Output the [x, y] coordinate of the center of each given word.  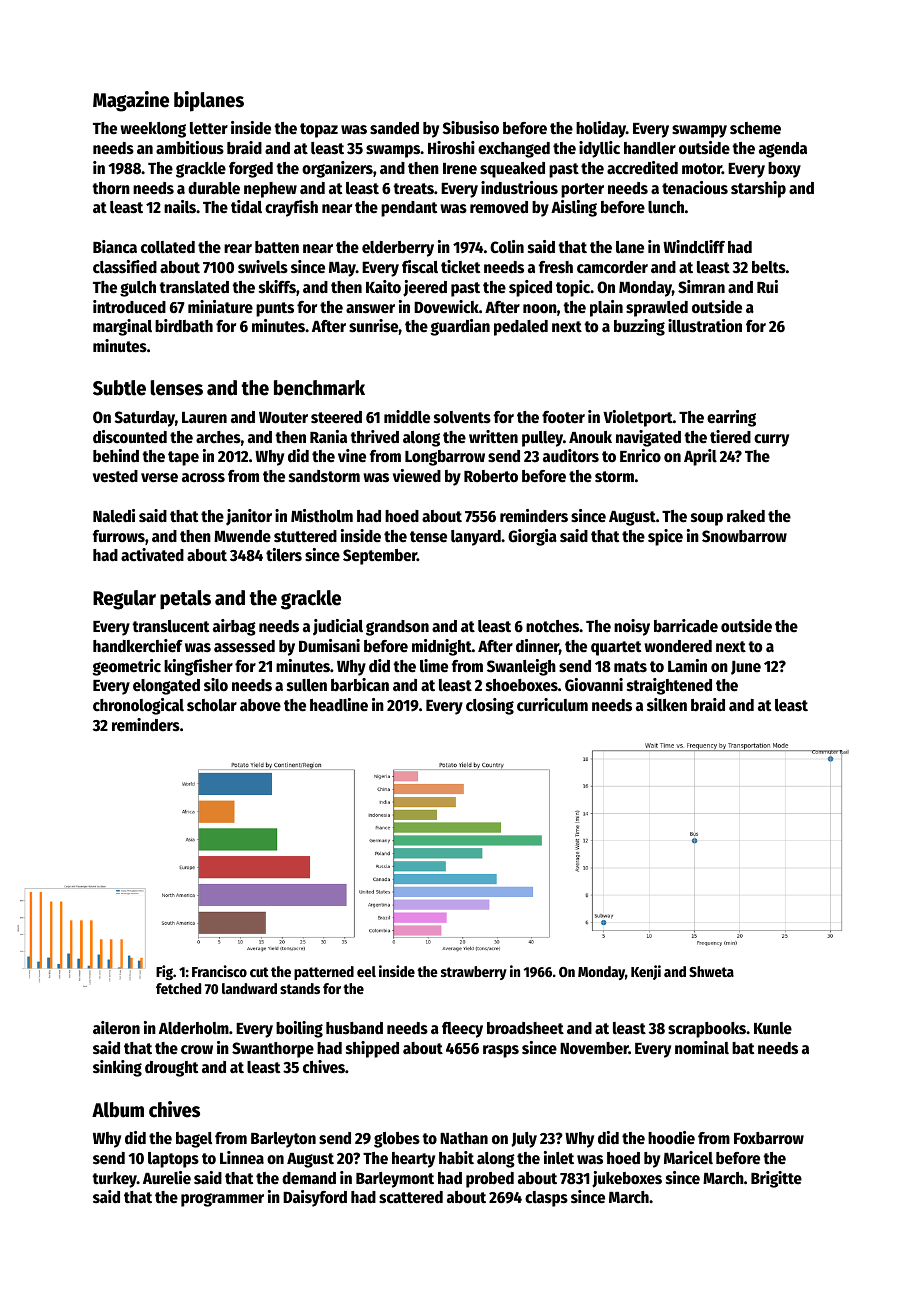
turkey [114, 1180]
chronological [138, 706]
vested [115, 476]
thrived [374, 436]
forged [251, 170]
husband [354, 1028]
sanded [394, 128]
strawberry [474, 973]
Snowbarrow [744, 536]
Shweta [711, 971]
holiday [601, 129]
